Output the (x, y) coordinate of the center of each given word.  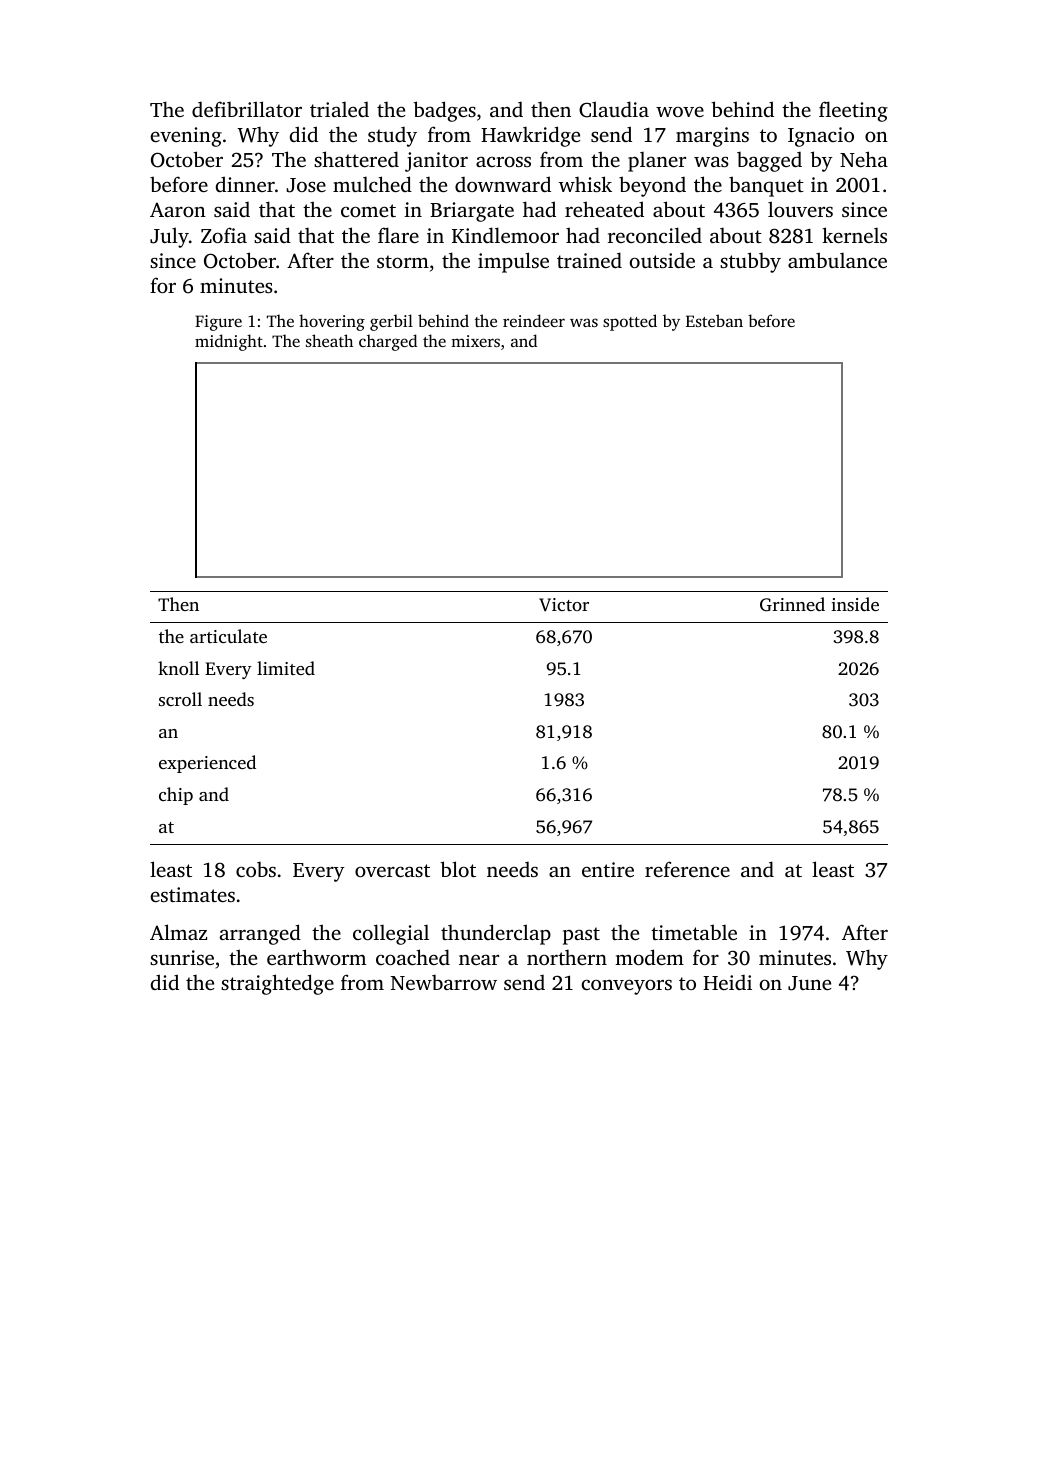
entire (608, 869)
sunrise (182, 957)
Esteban (714, 320)
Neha (864, 159)
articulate (228, 636)
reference (687, 869)
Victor (564, 605)
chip (176, 796)
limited (286, 668)
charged (388, 342)
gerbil (391, 322)
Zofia (224, 235)
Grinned (792, 604)
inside (855, 604)
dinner (245, 184)
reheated (604, 209)
